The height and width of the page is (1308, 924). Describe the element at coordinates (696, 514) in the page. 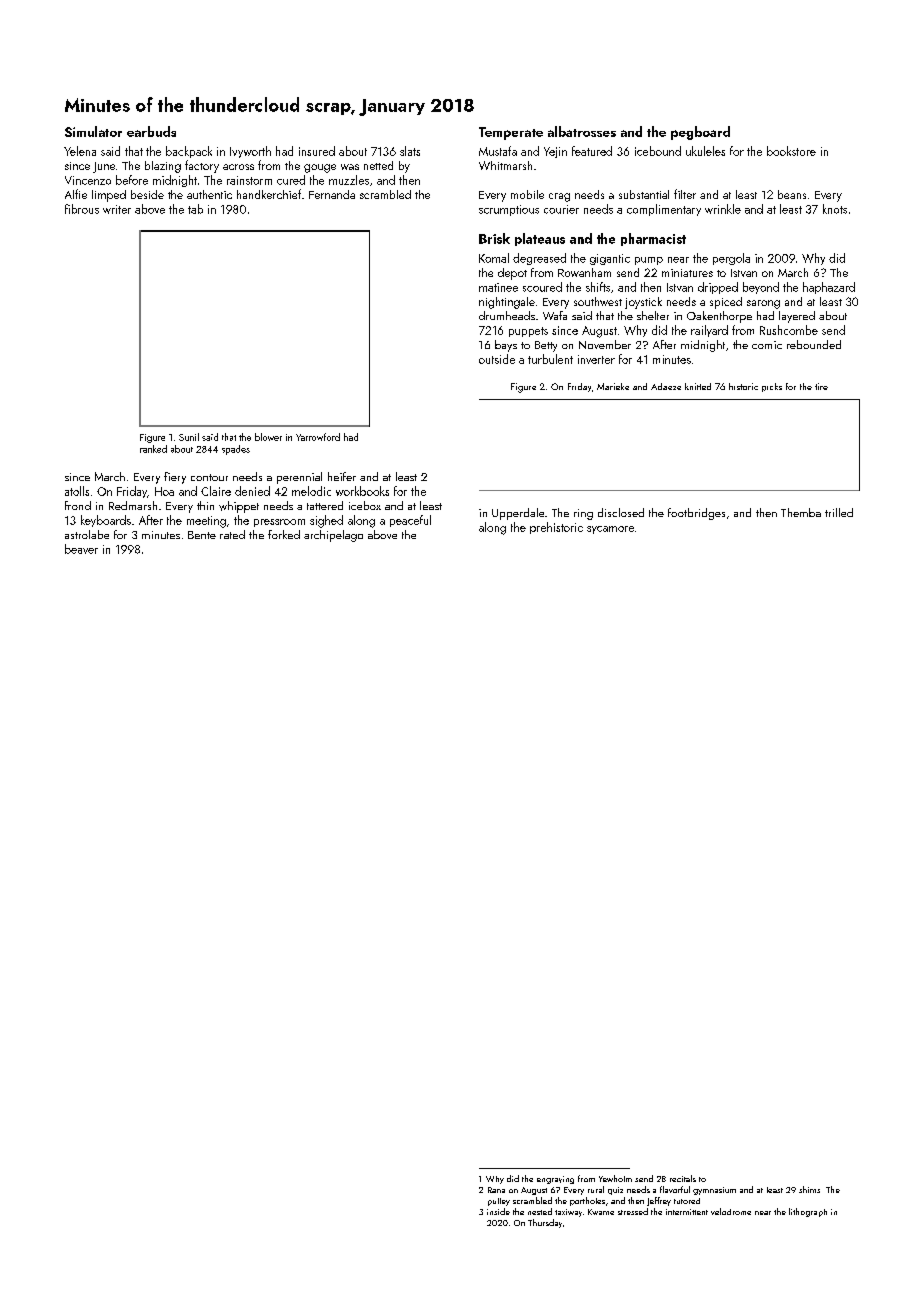

I see `footbridges` at that location.
